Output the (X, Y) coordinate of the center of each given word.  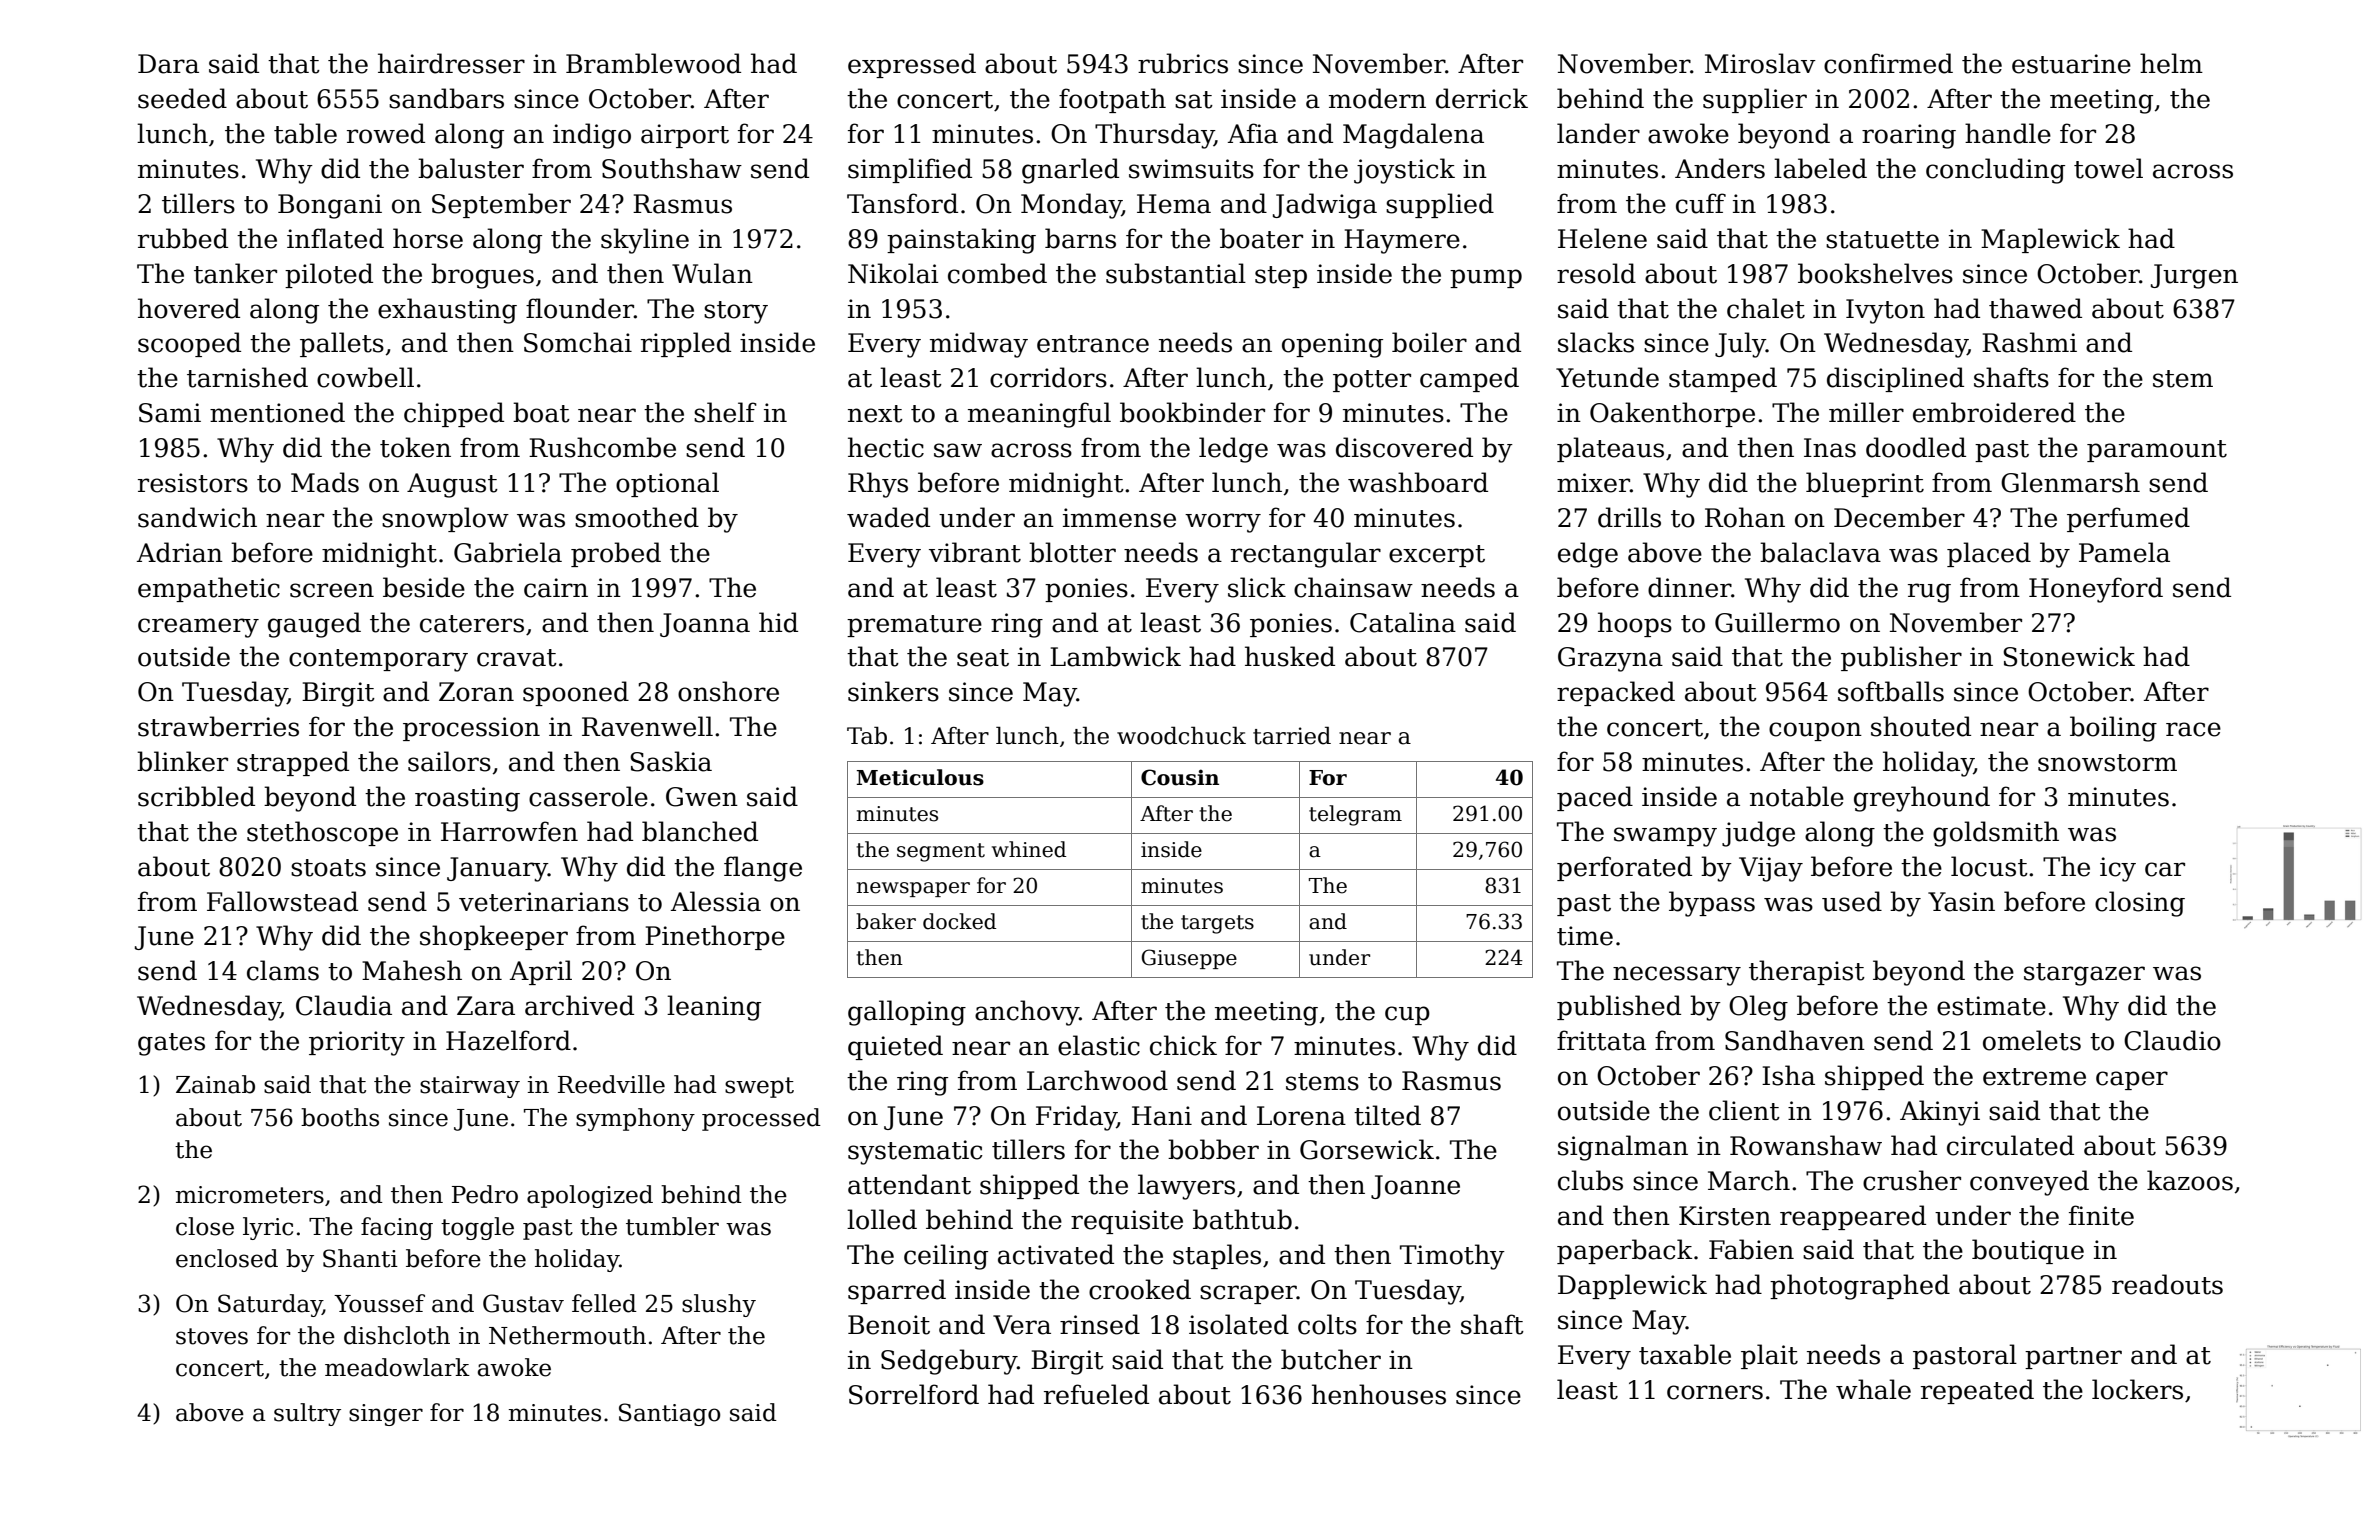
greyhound (1922, 799)
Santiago (669, 1414)
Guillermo (1777, 622)
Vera (1022, 1325)
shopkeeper (494, 937)
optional (667, 484)
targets (1217, 924)
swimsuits (1191, 169)
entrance (1093, 344)
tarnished (247, 377)
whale (1873, 1389)
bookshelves (1875, 273)
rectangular (1306, 555)
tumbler (672, 1226)
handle (2008, 133)
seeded (182, 98)
